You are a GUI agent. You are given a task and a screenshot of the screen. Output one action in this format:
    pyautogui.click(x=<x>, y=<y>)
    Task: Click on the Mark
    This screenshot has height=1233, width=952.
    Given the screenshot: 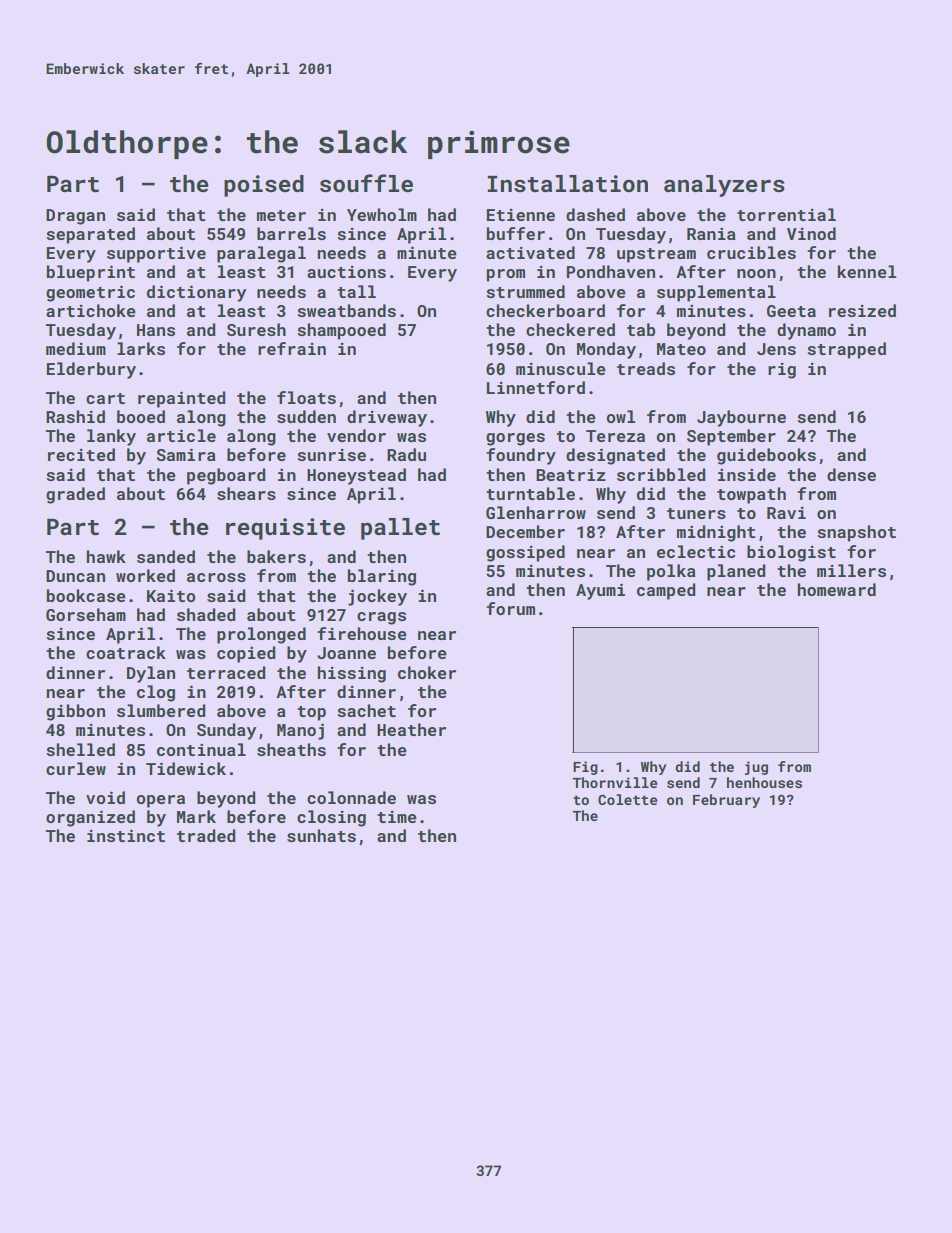 What is the action you would take?
    pyautogui.click(x=196, y=816)
